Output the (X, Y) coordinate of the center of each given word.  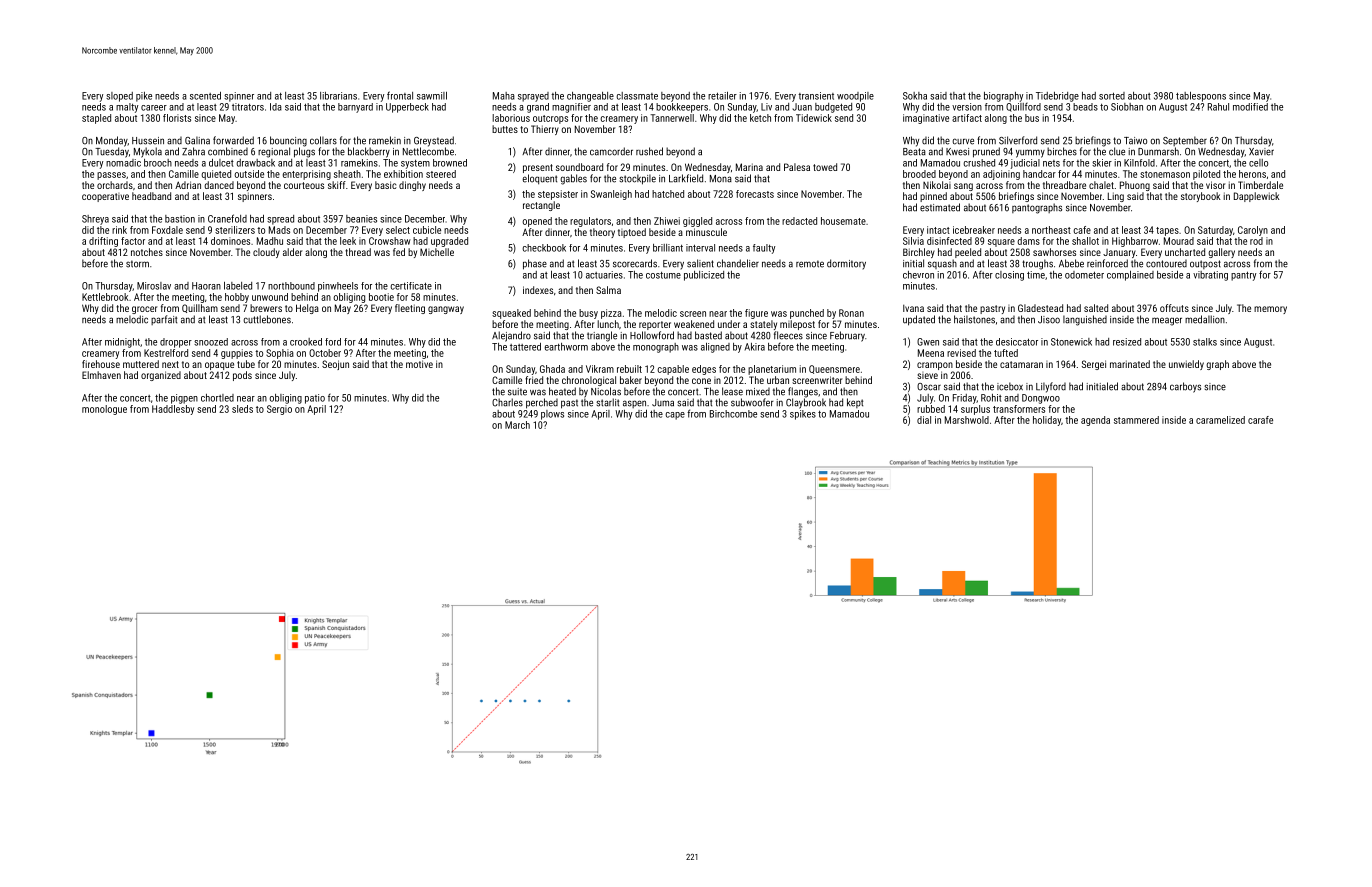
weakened (694, 324)
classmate (637, 96)
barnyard (355, 108)
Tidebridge (1057, 97)
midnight (122, 343)
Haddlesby (173, 410)
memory (1270, 310)
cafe (1082, 230)
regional (274, 152)
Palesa (797, 167)
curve (963, 141)
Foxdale (167, 230)
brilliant (668, 248)
